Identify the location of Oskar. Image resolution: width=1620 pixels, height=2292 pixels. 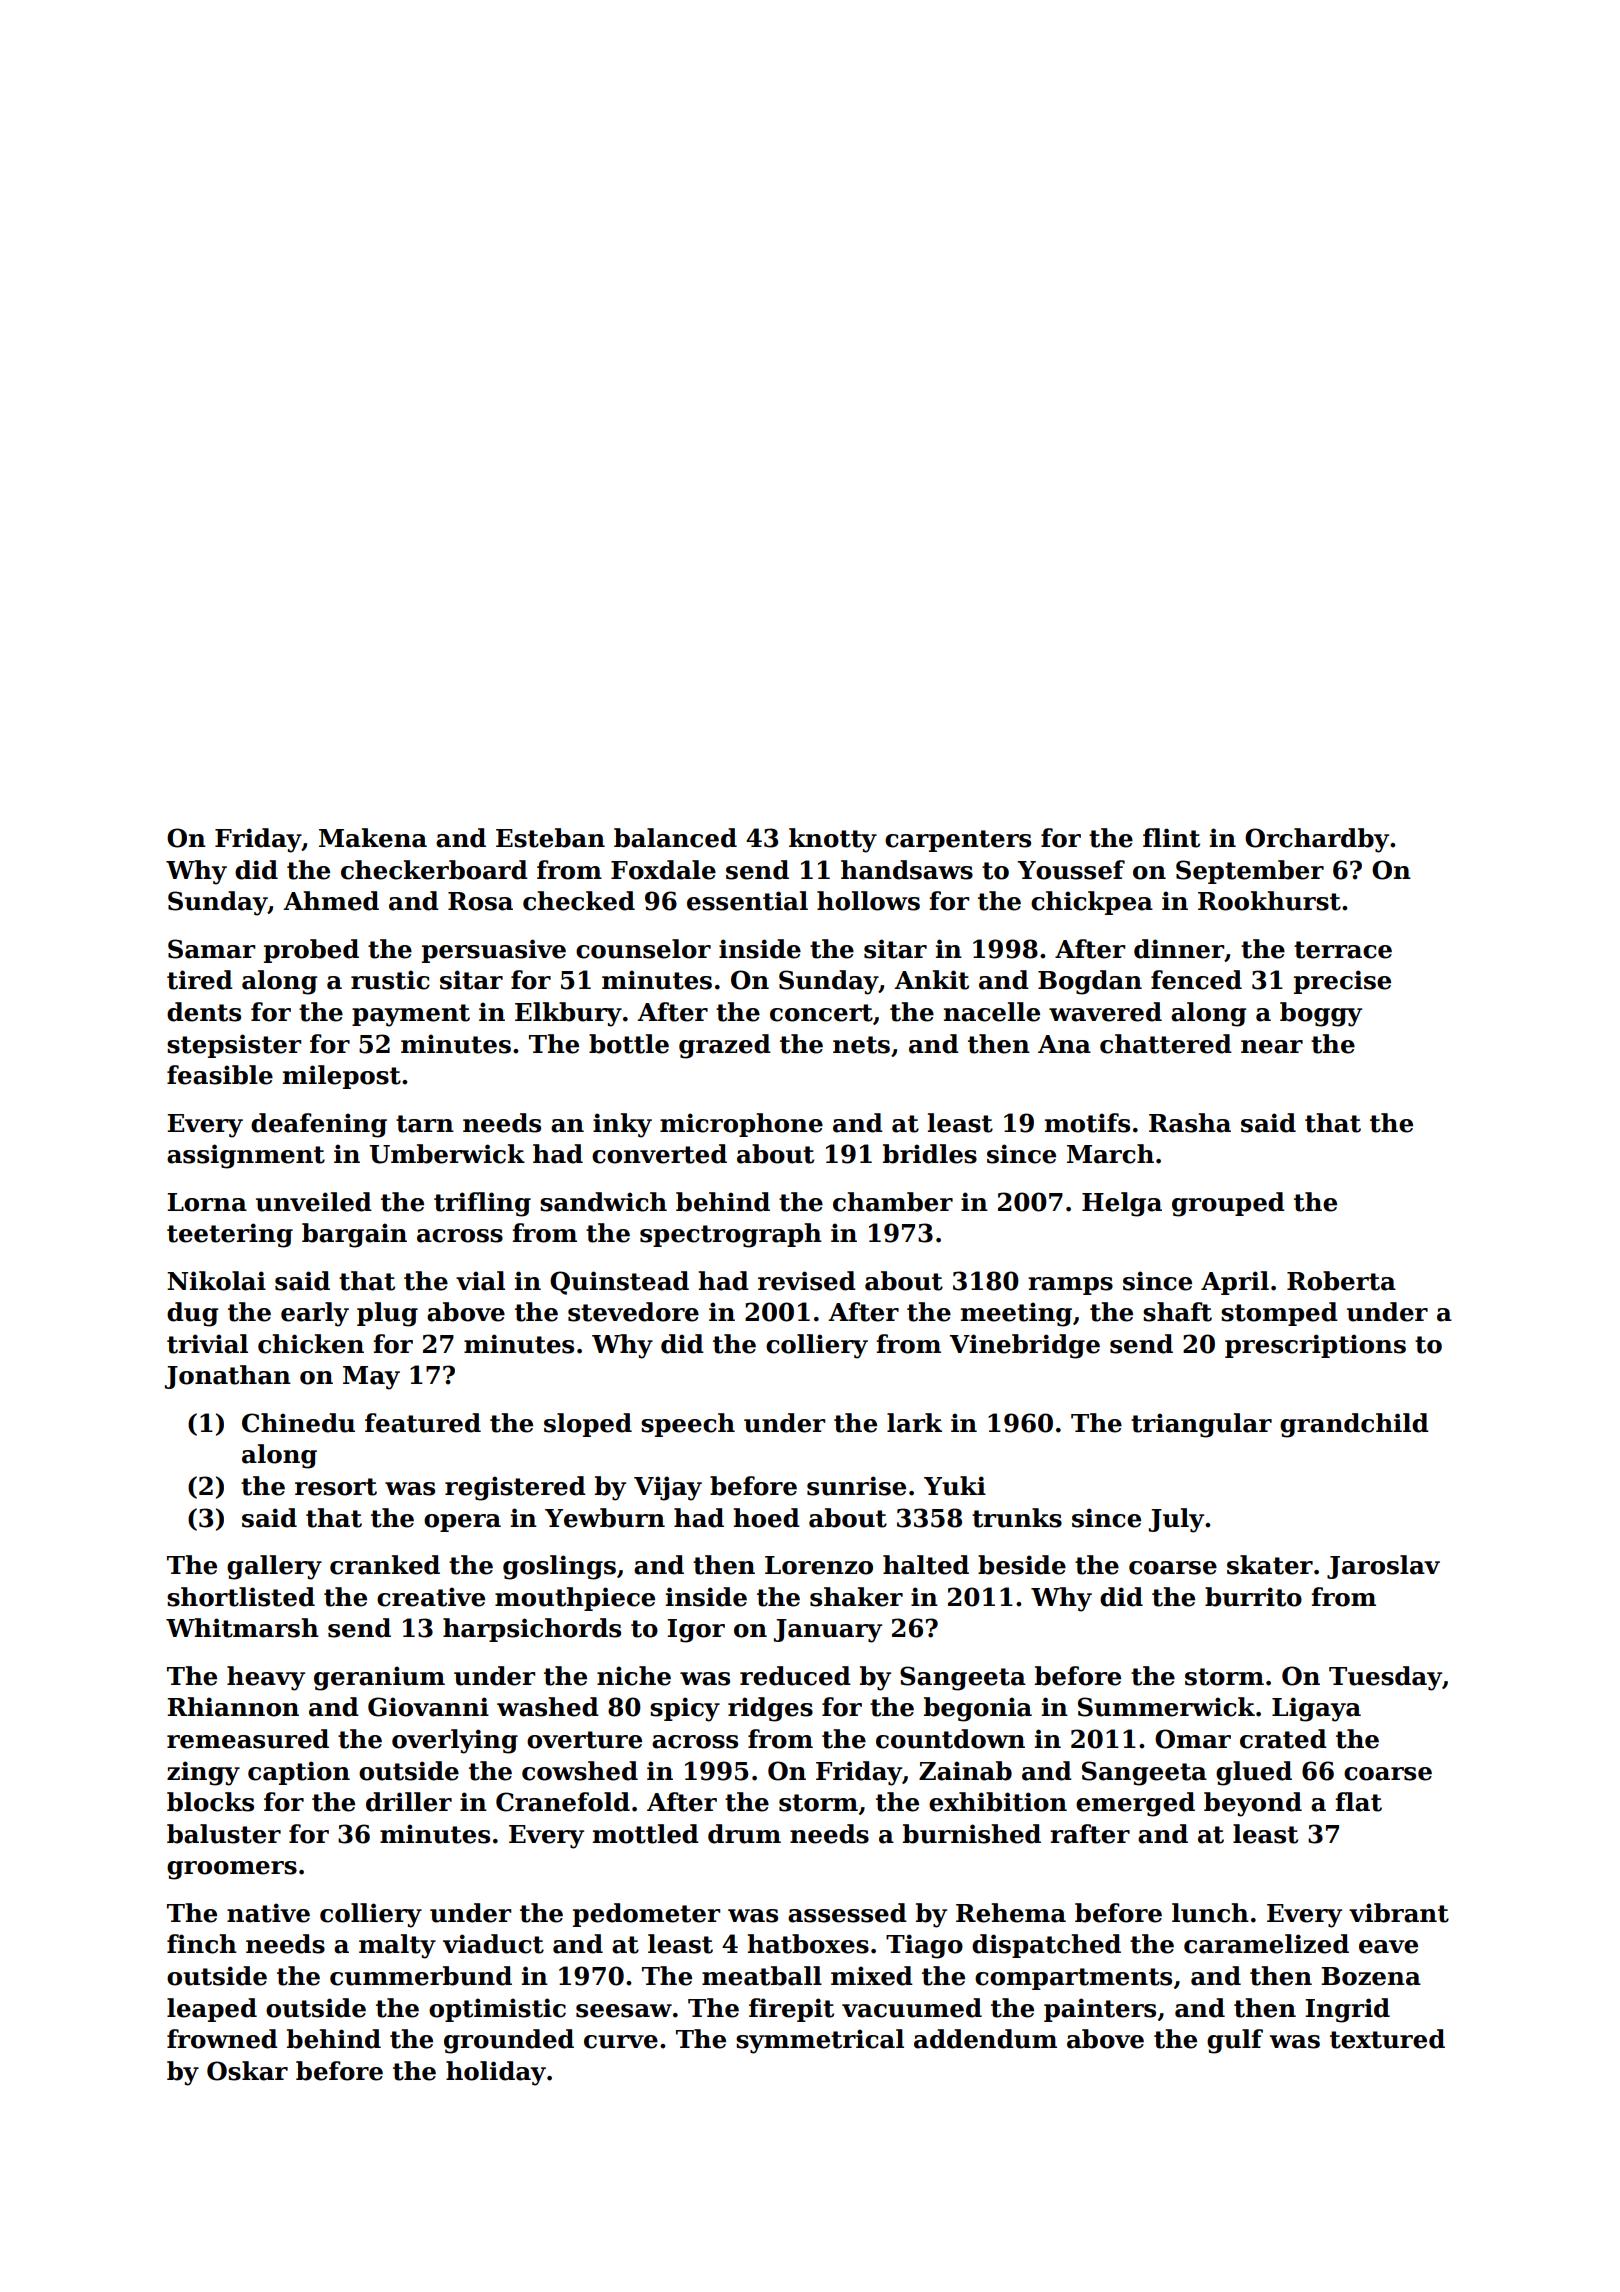
(247, 2071).
